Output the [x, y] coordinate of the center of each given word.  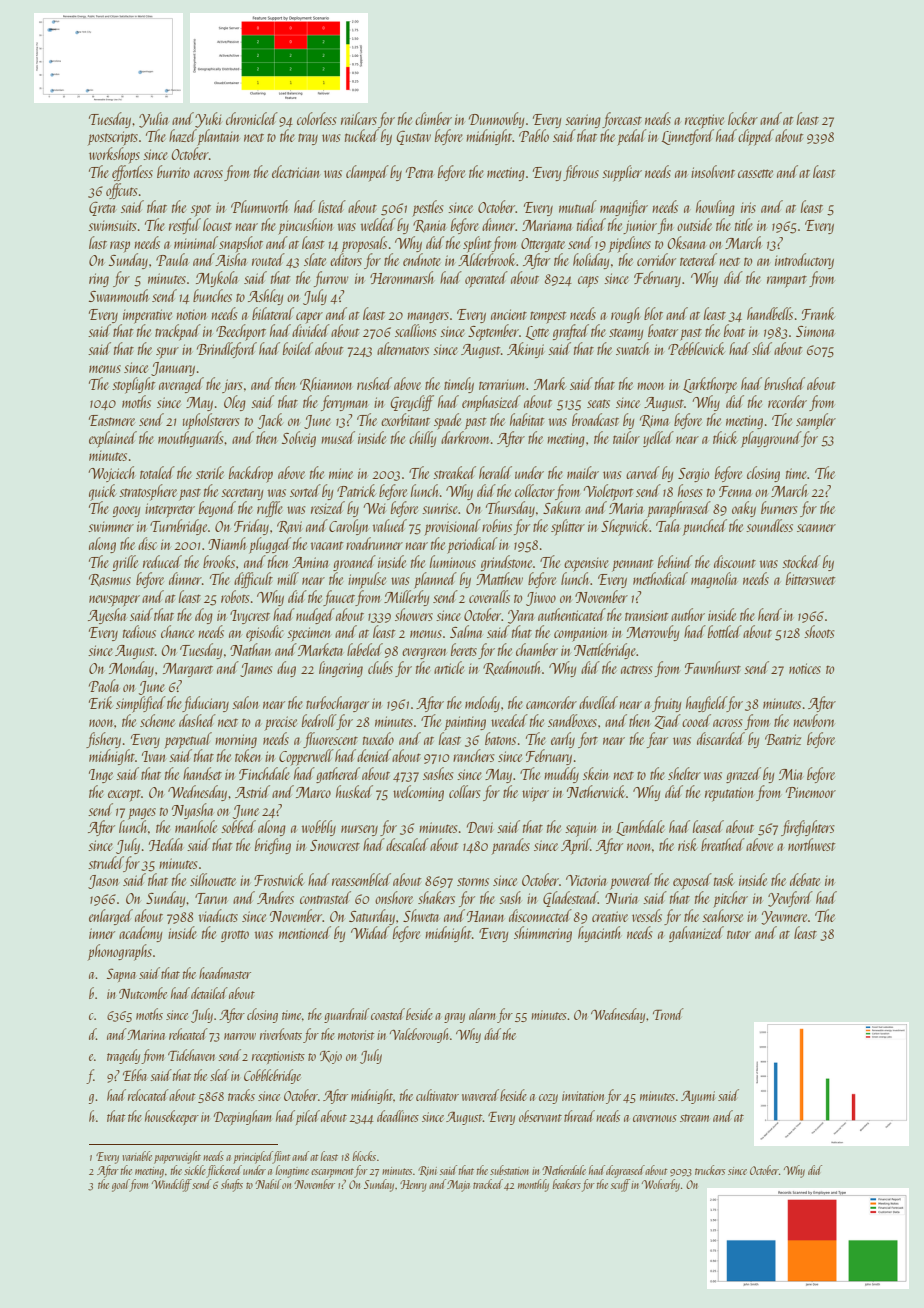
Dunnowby [496, 120]
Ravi [289, 527]
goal [121, 1185]
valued [390, 525]
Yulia [154, 120]
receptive [704, 121]
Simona [815, 331]
